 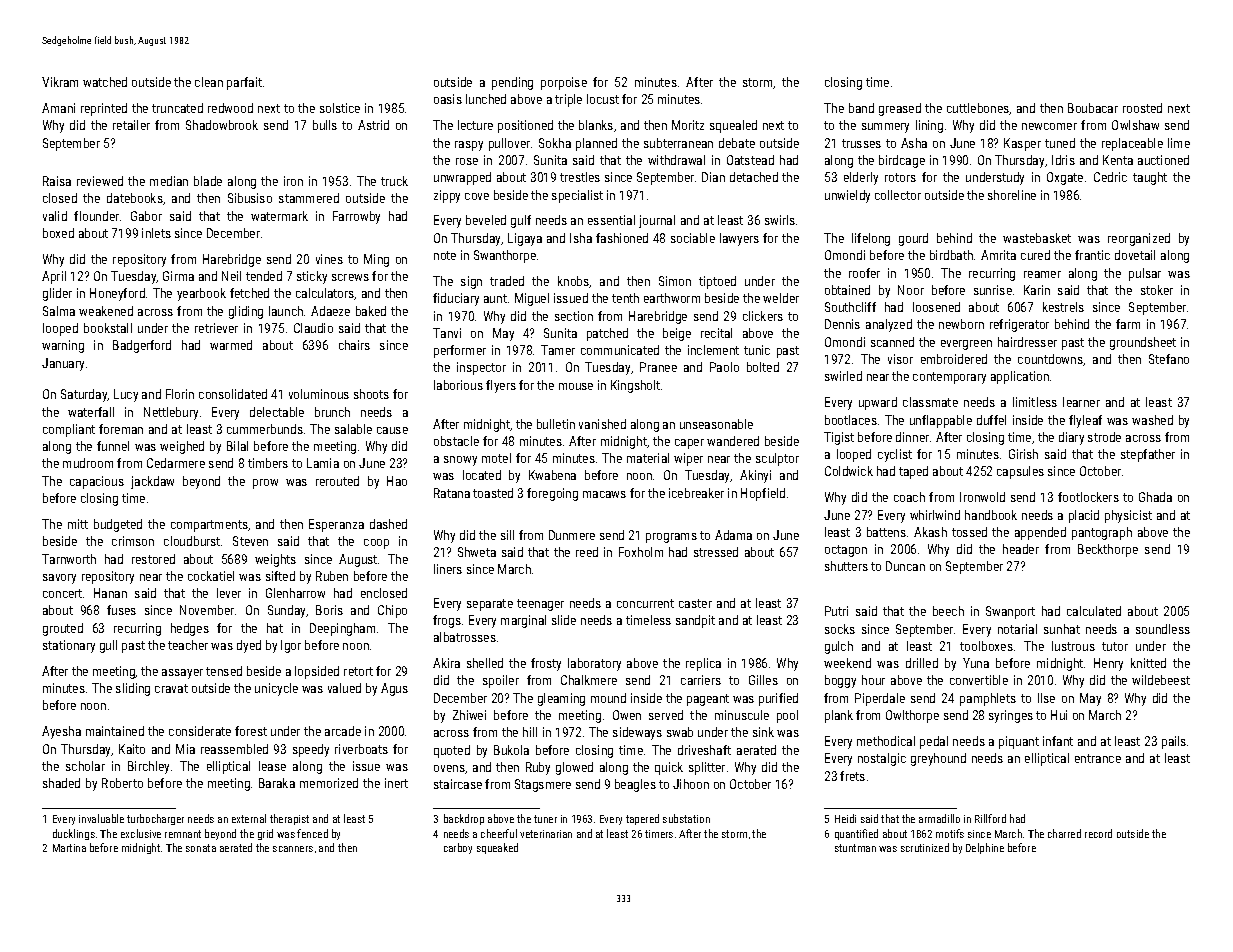 I want to click on Beckthorpe, so click(x=1108, y=550).
